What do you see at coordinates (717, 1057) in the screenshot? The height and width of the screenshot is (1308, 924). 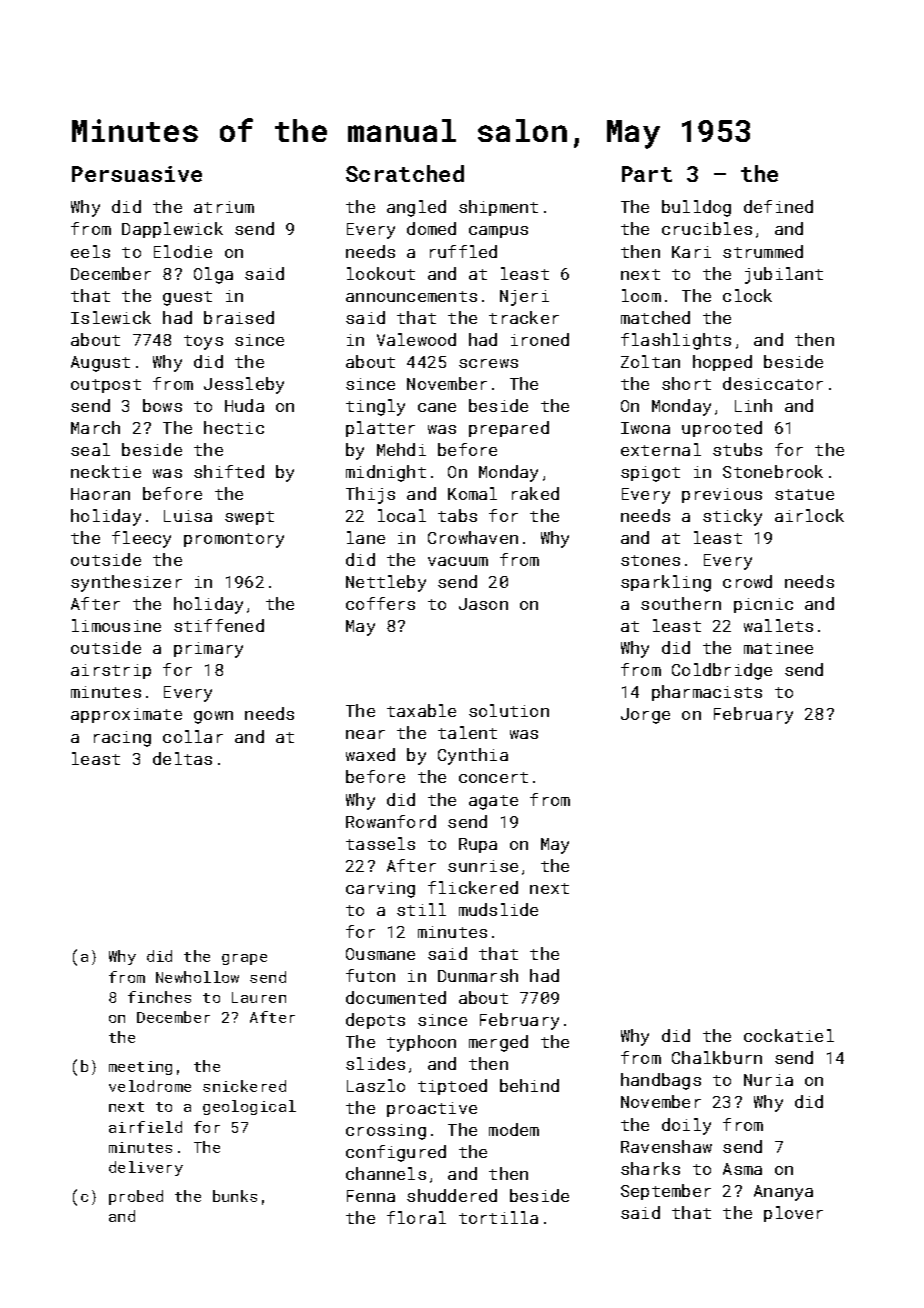 I see `Chalkburn` at bounding box center [717, 1057].
